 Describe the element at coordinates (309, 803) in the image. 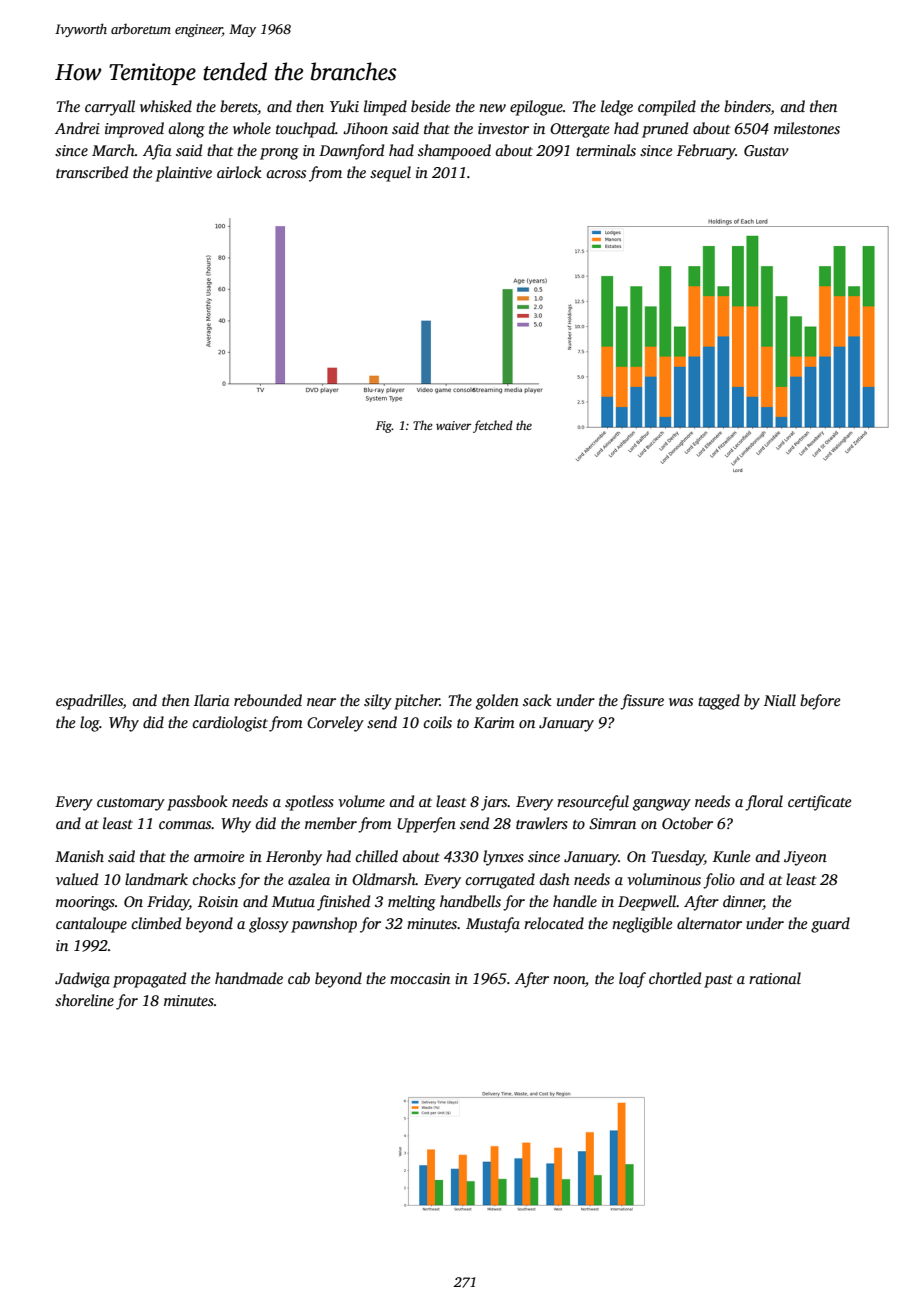

I see `spotless` at that location.
